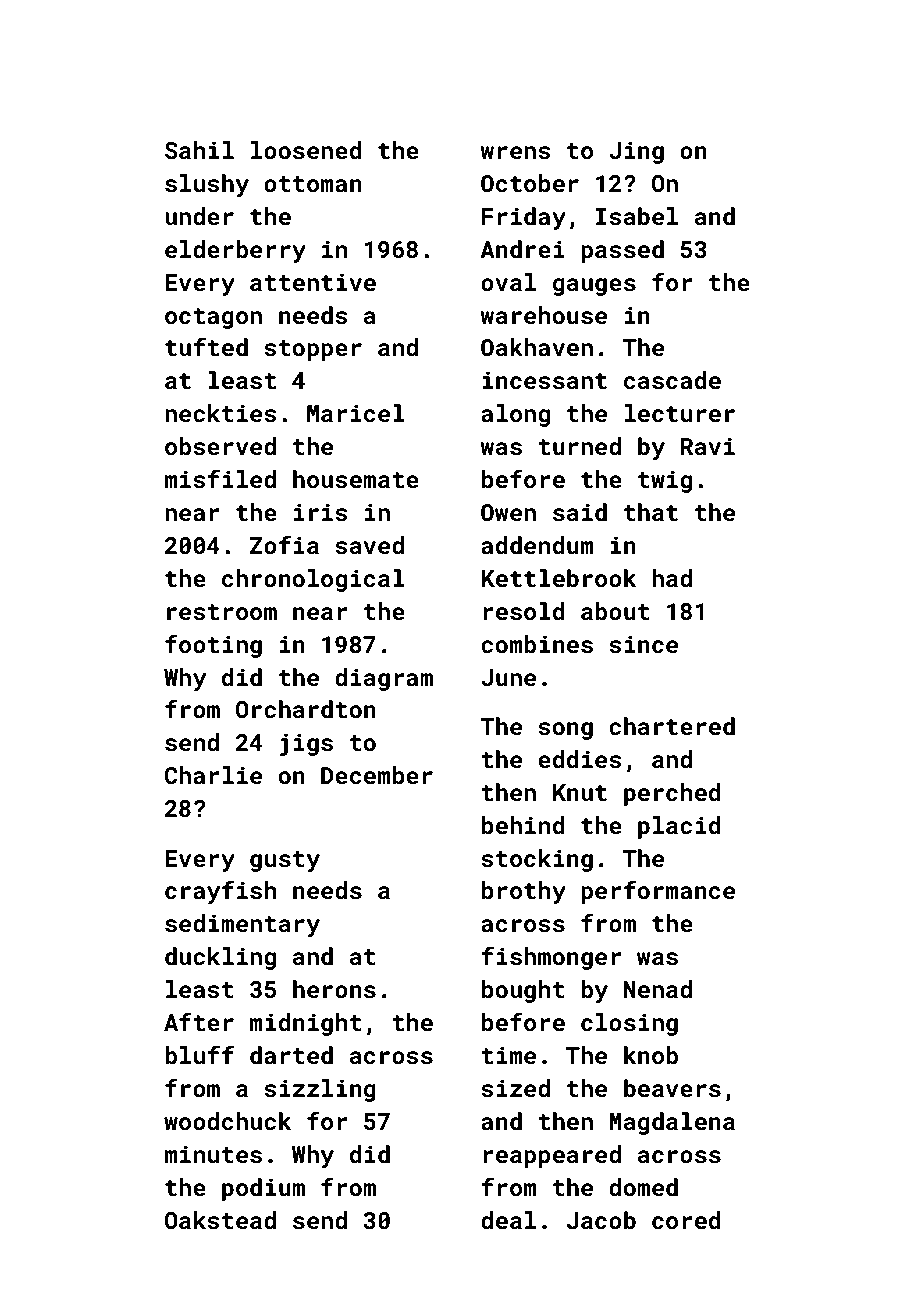 The width and height of the image is (924, 1311). Describe the element at coordinates (227, 1121) in the image. I see `woodchuck` at that location.
